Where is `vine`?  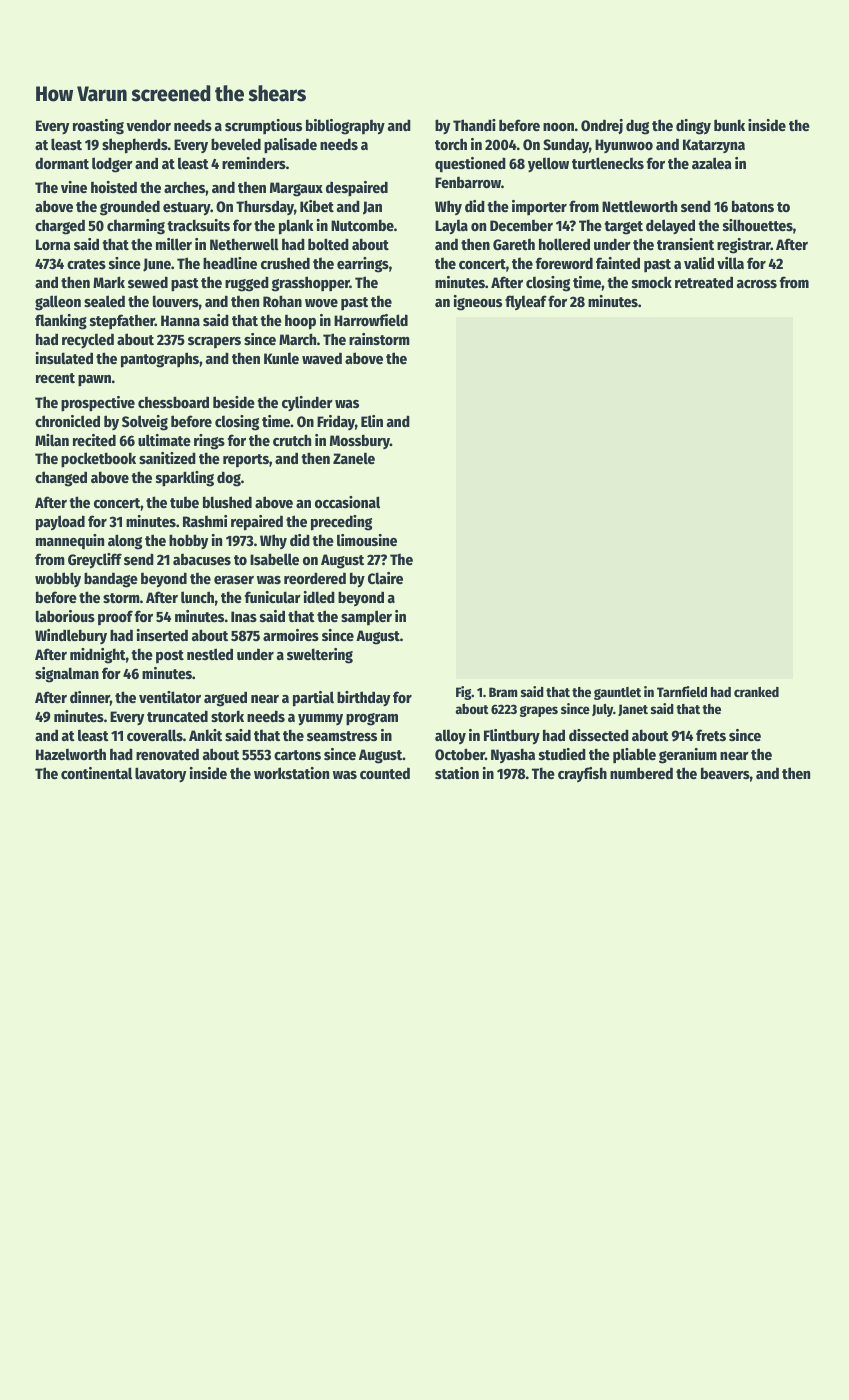 vine is located at coordinates (74, 187).
